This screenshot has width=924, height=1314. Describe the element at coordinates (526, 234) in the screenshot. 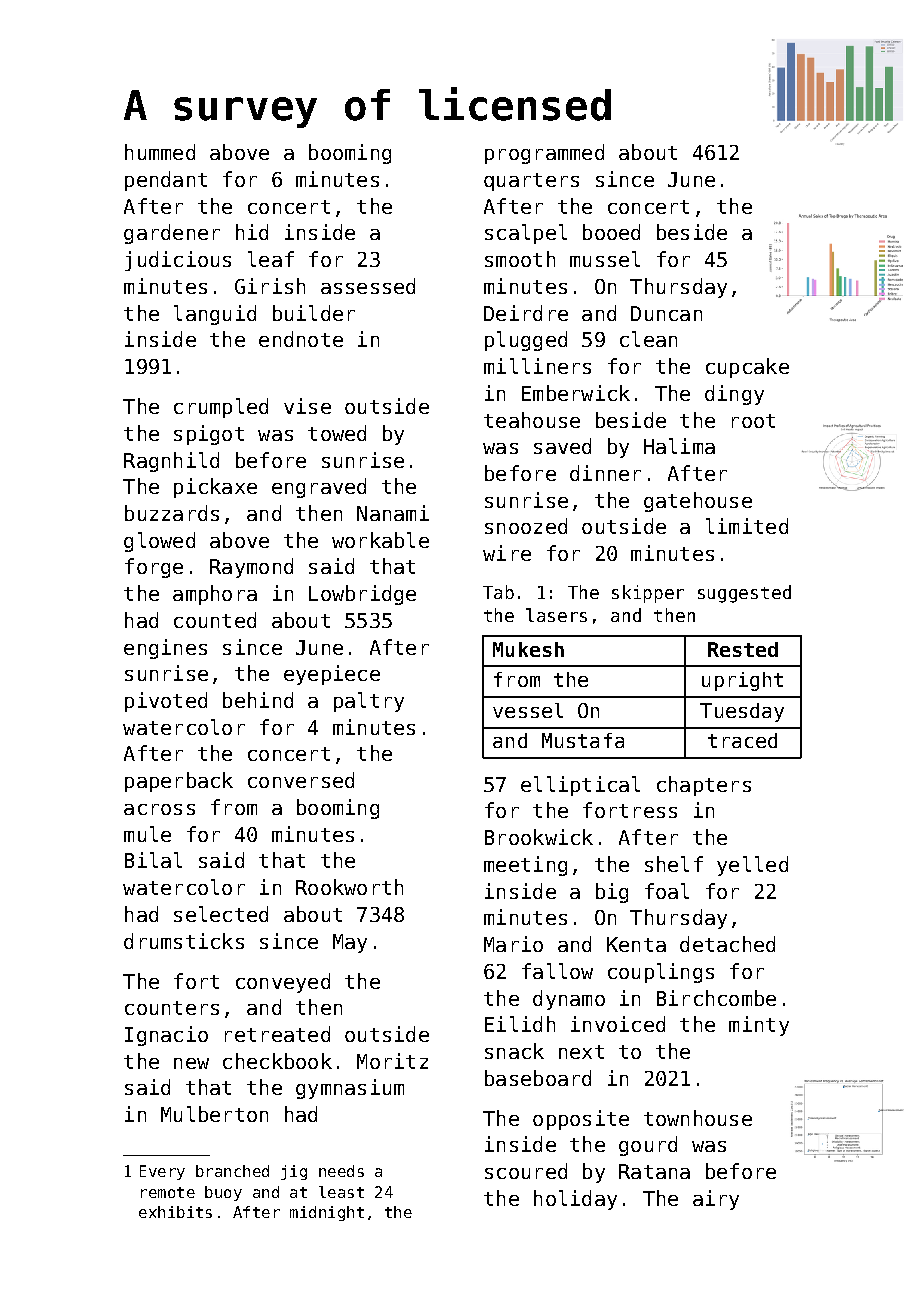

I see `scalpel` at that location.
